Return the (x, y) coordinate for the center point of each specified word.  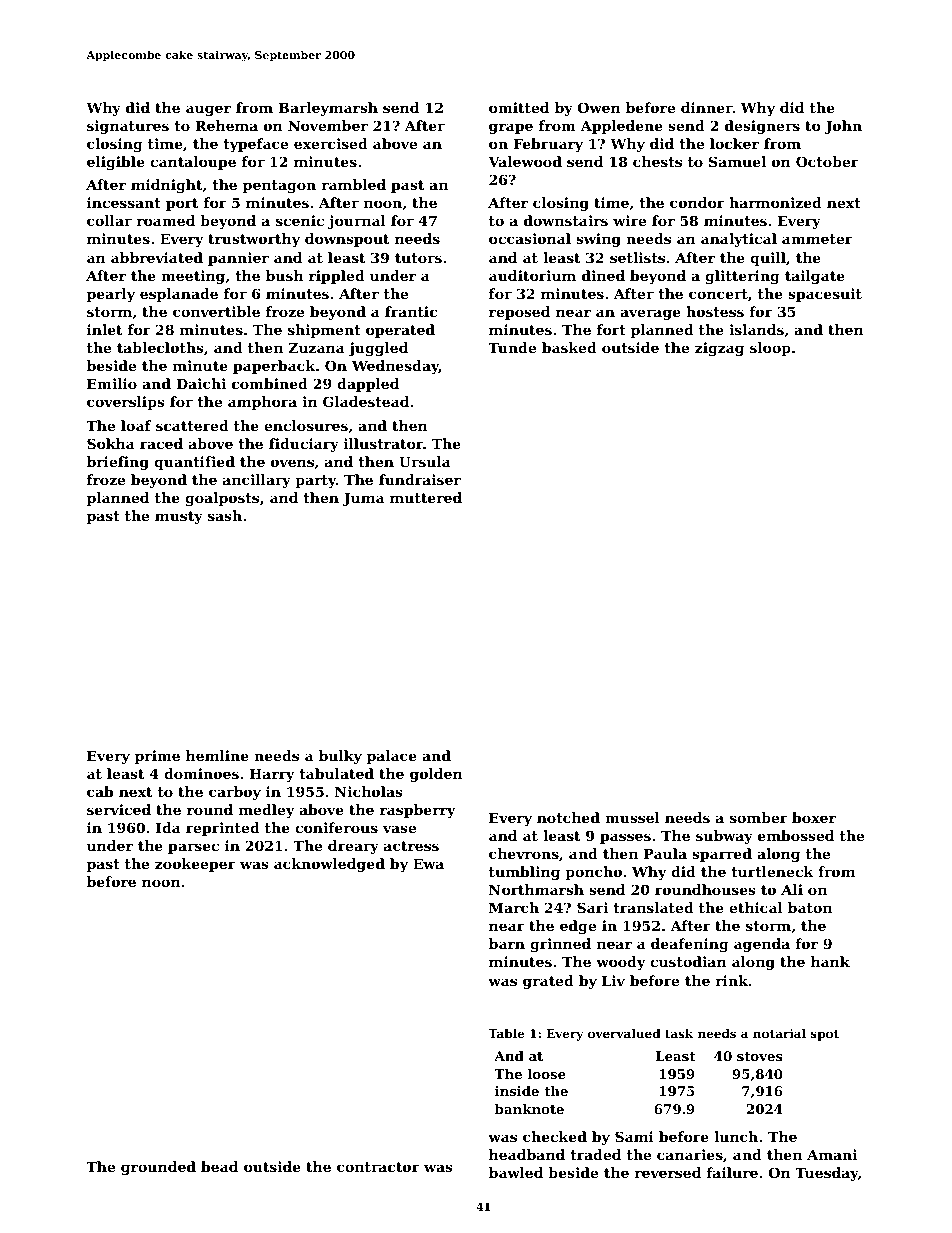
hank (830, 961)
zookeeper (195, 865)
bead (219, 1166)
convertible (216, 311)
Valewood (525, 161)
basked (569, 347)
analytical (739, 240)
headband (527, 1154)
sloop (770, 349)
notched (568, 817)
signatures (128, 127)
